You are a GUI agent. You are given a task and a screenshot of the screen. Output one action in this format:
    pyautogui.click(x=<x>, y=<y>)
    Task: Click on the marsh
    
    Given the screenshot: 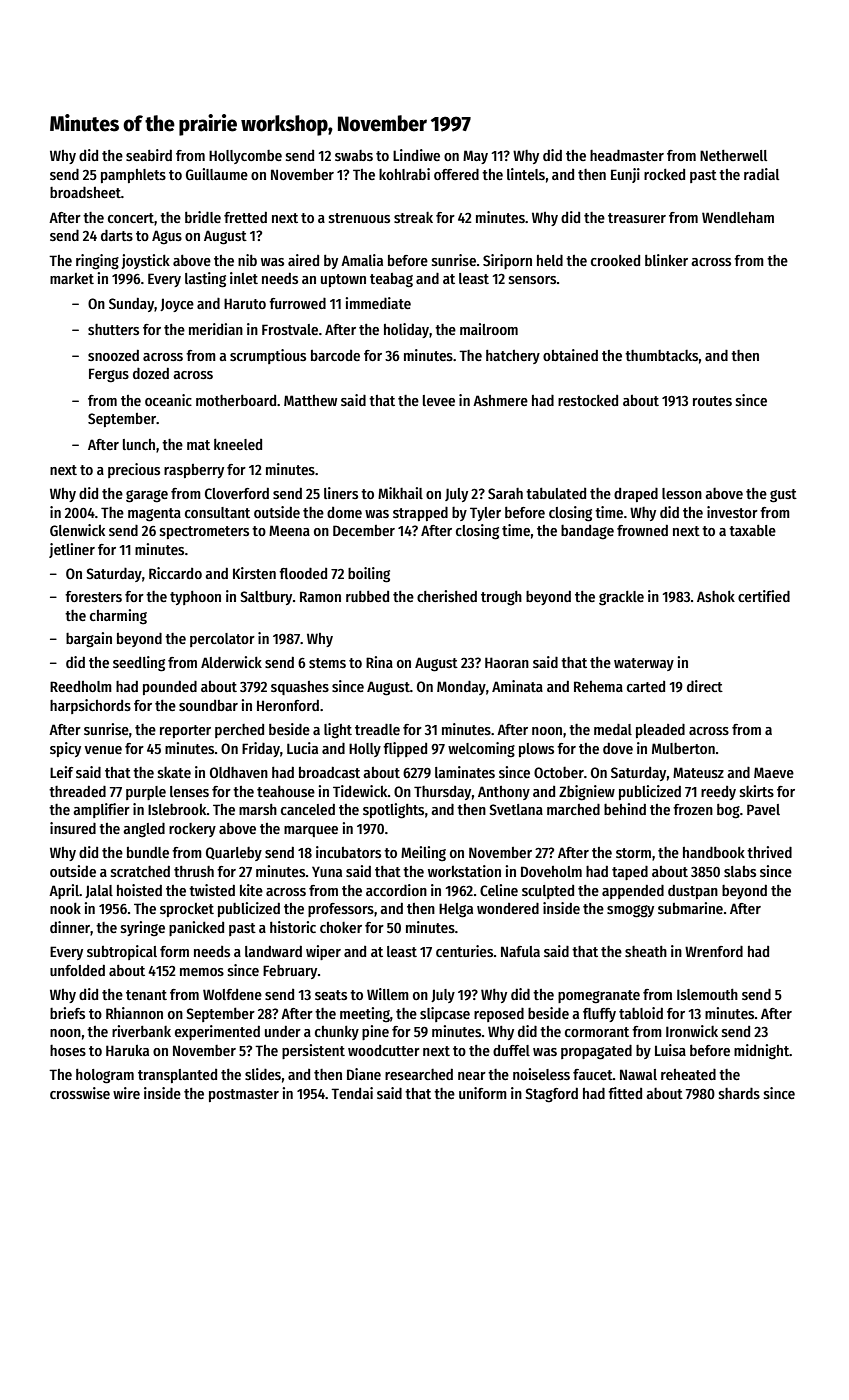 What is the action you would take?
    pyautogui.click(x=258, y=809)
